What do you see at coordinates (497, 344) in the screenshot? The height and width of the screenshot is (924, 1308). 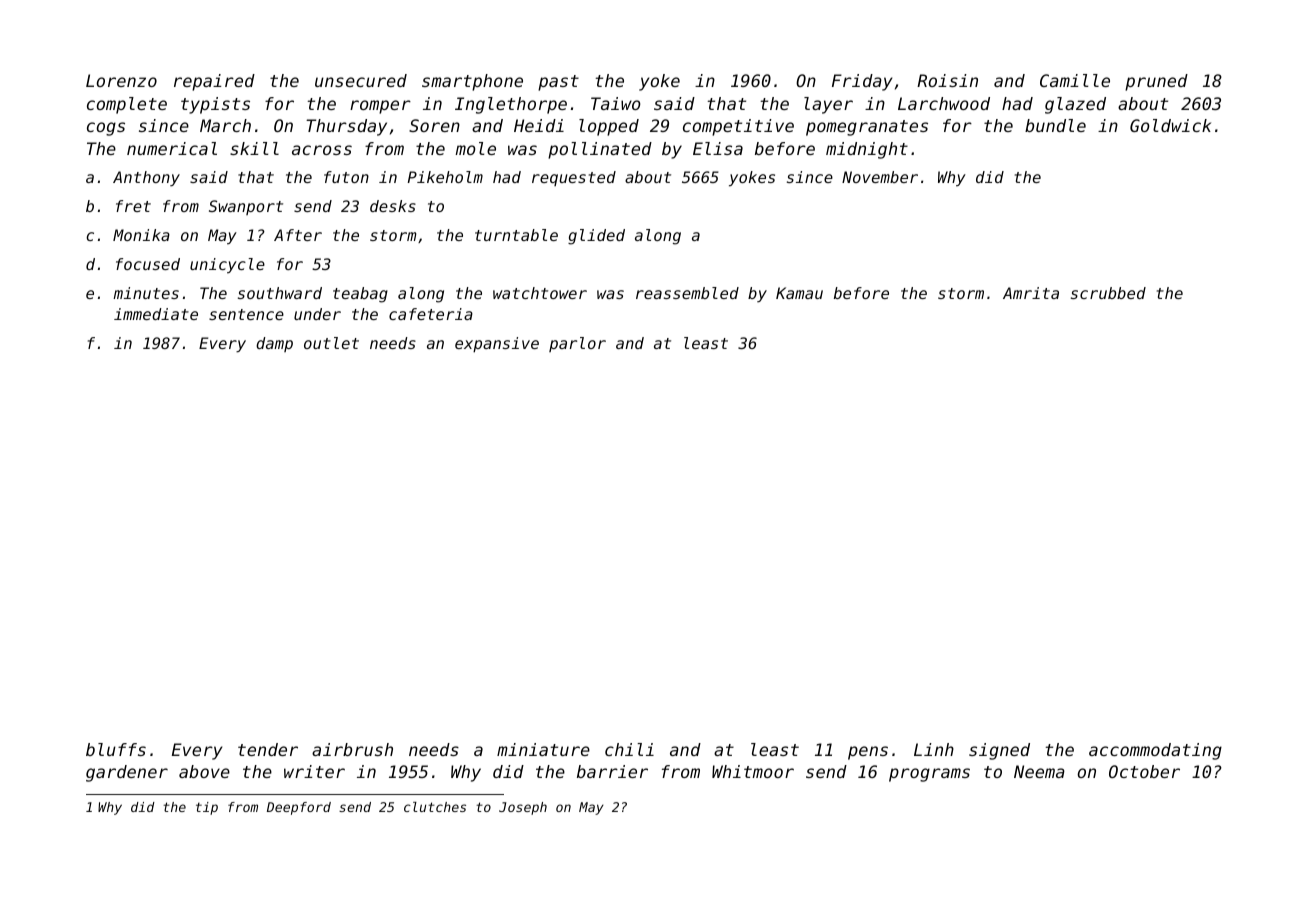 I see `expansive` at bounding box center [497, 344].
